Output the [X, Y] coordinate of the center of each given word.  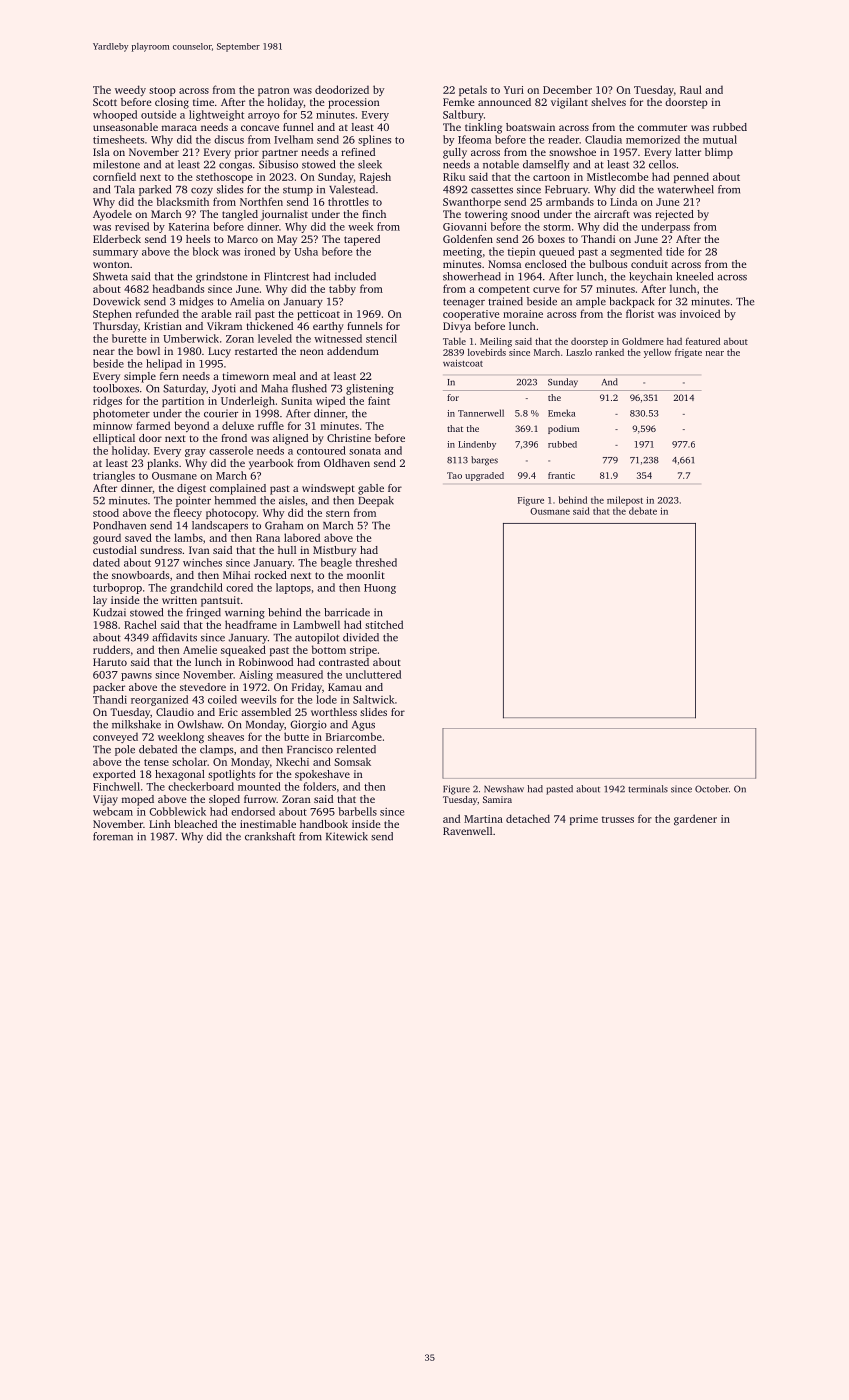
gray [195, 453]
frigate [688, 353]
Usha [306, 251]
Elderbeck [117, 239]
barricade [347, 612]
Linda [623, 201]
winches [202, 562]
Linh [160, 824]
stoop [162, 91]
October [712, 789]
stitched [384, 624]
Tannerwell [481, 413]
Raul [691, 89]
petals [473, 90]
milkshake [136, 724]
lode [326, 699]
